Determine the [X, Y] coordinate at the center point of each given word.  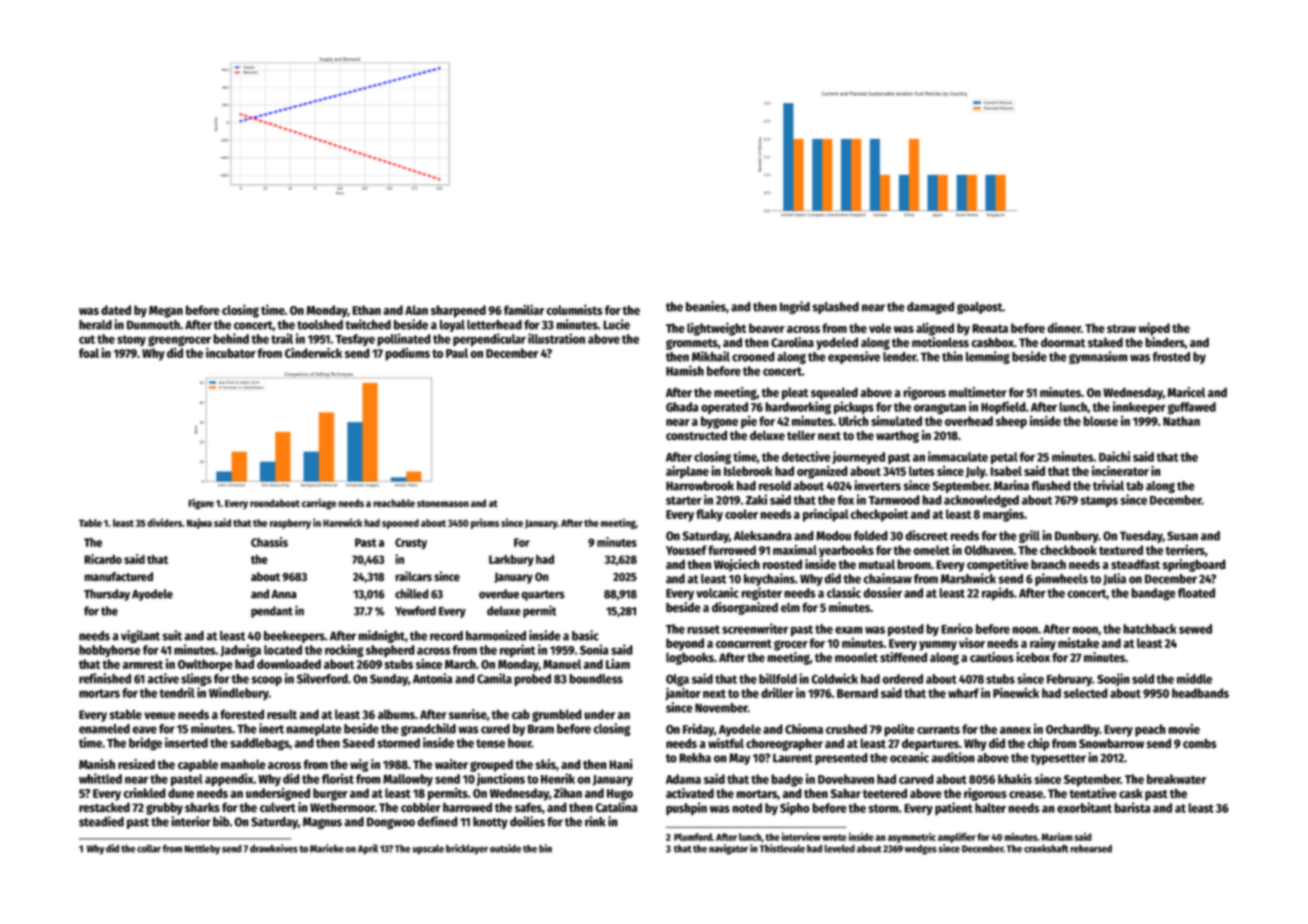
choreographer [784, 744]
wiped [1154, 329]
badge [787, 780]
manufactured [118, 576]
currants [938, 729]
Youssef [686, 550]
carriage [319, 504]
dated [116, 310]
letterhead [494, 325]
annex [1015, 730]
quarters [543, 595]
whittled [100, 778]
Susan [1182, 536]
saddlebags [259, 744]
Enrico [957, 628]
